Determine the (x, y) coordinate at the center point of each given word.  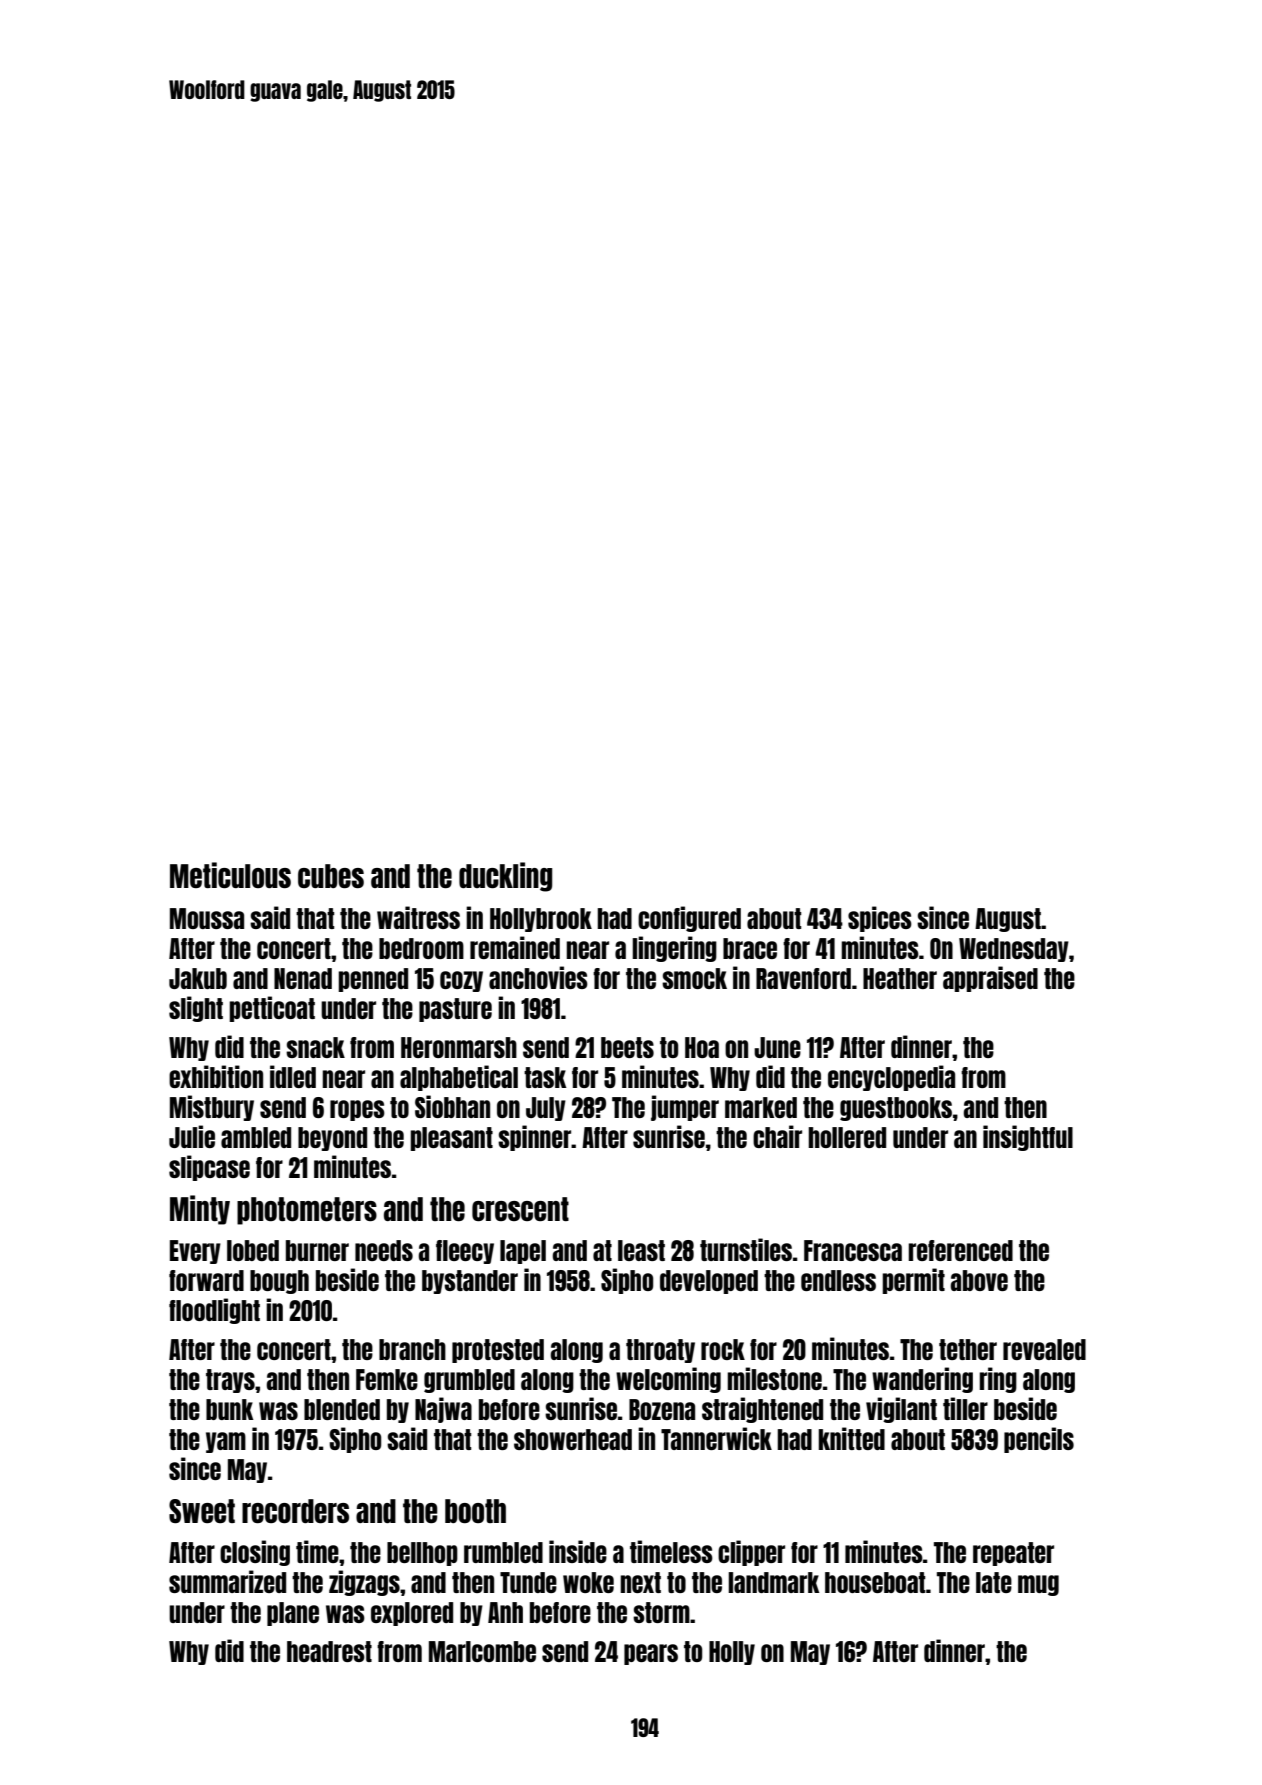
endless (838, 1280)
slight (196, 1009)
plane (293, 1614)
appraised (990, 979)
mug (1038, 1585)
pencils (1039, 1440)
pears (651, 1654)
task (545, 1077)
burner (317, 1250)
